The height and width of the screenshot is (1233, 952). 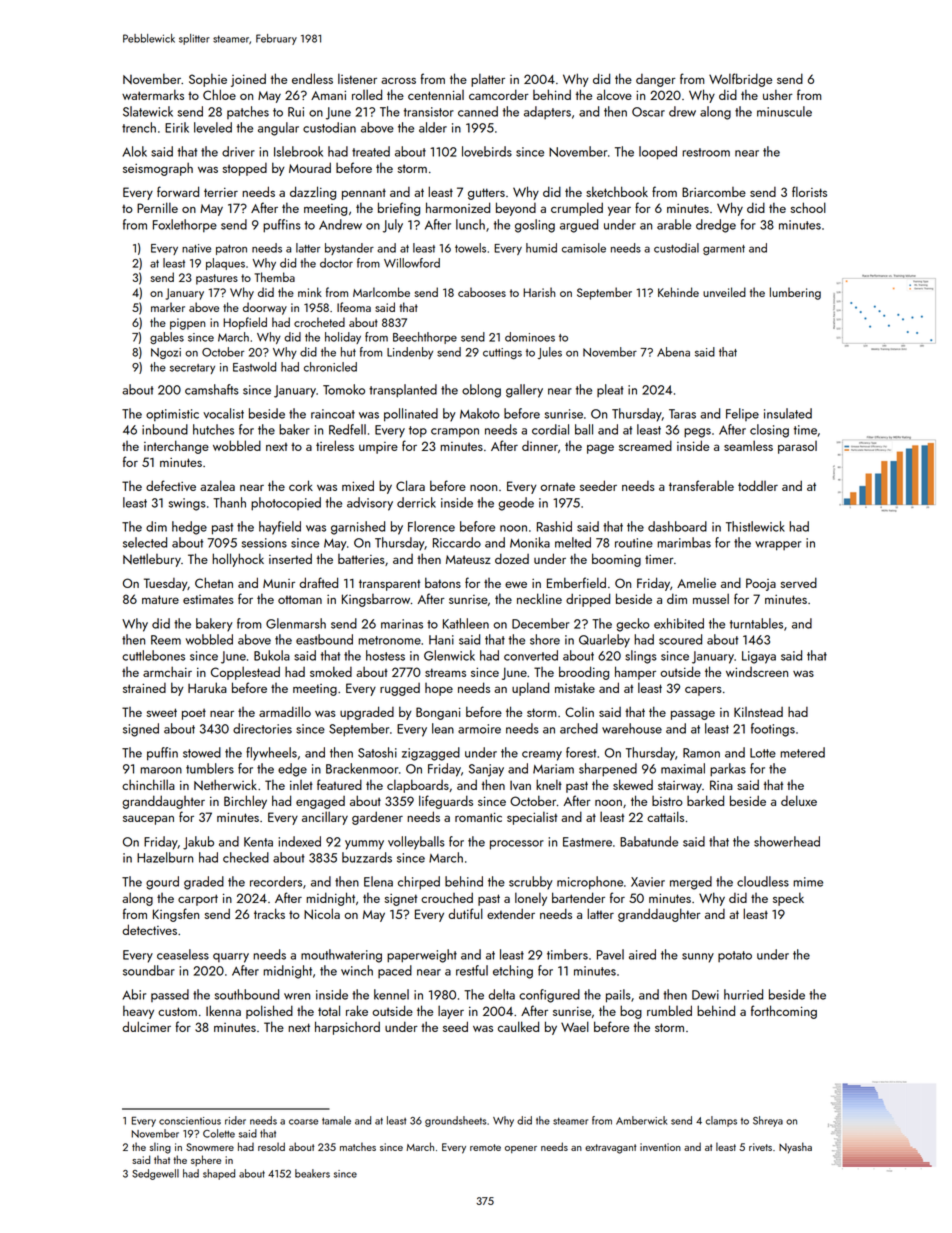 What do you see at coordinates (479, 729) in the screenshot?
I see `armoire` at bounding box center [479, 729].
